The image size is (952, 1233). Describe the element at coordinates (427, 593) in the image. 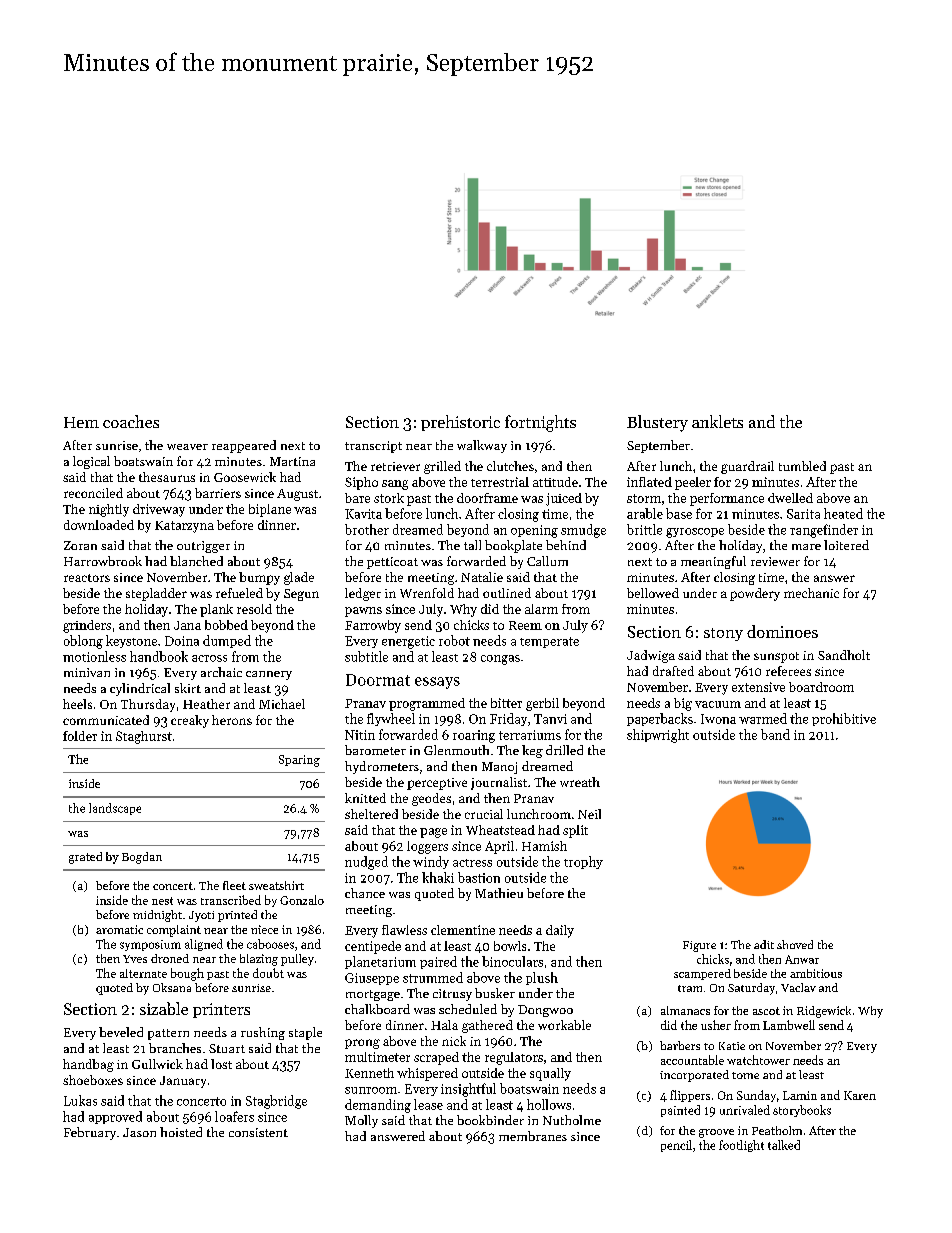

I see `Wrenfold` at that location.
